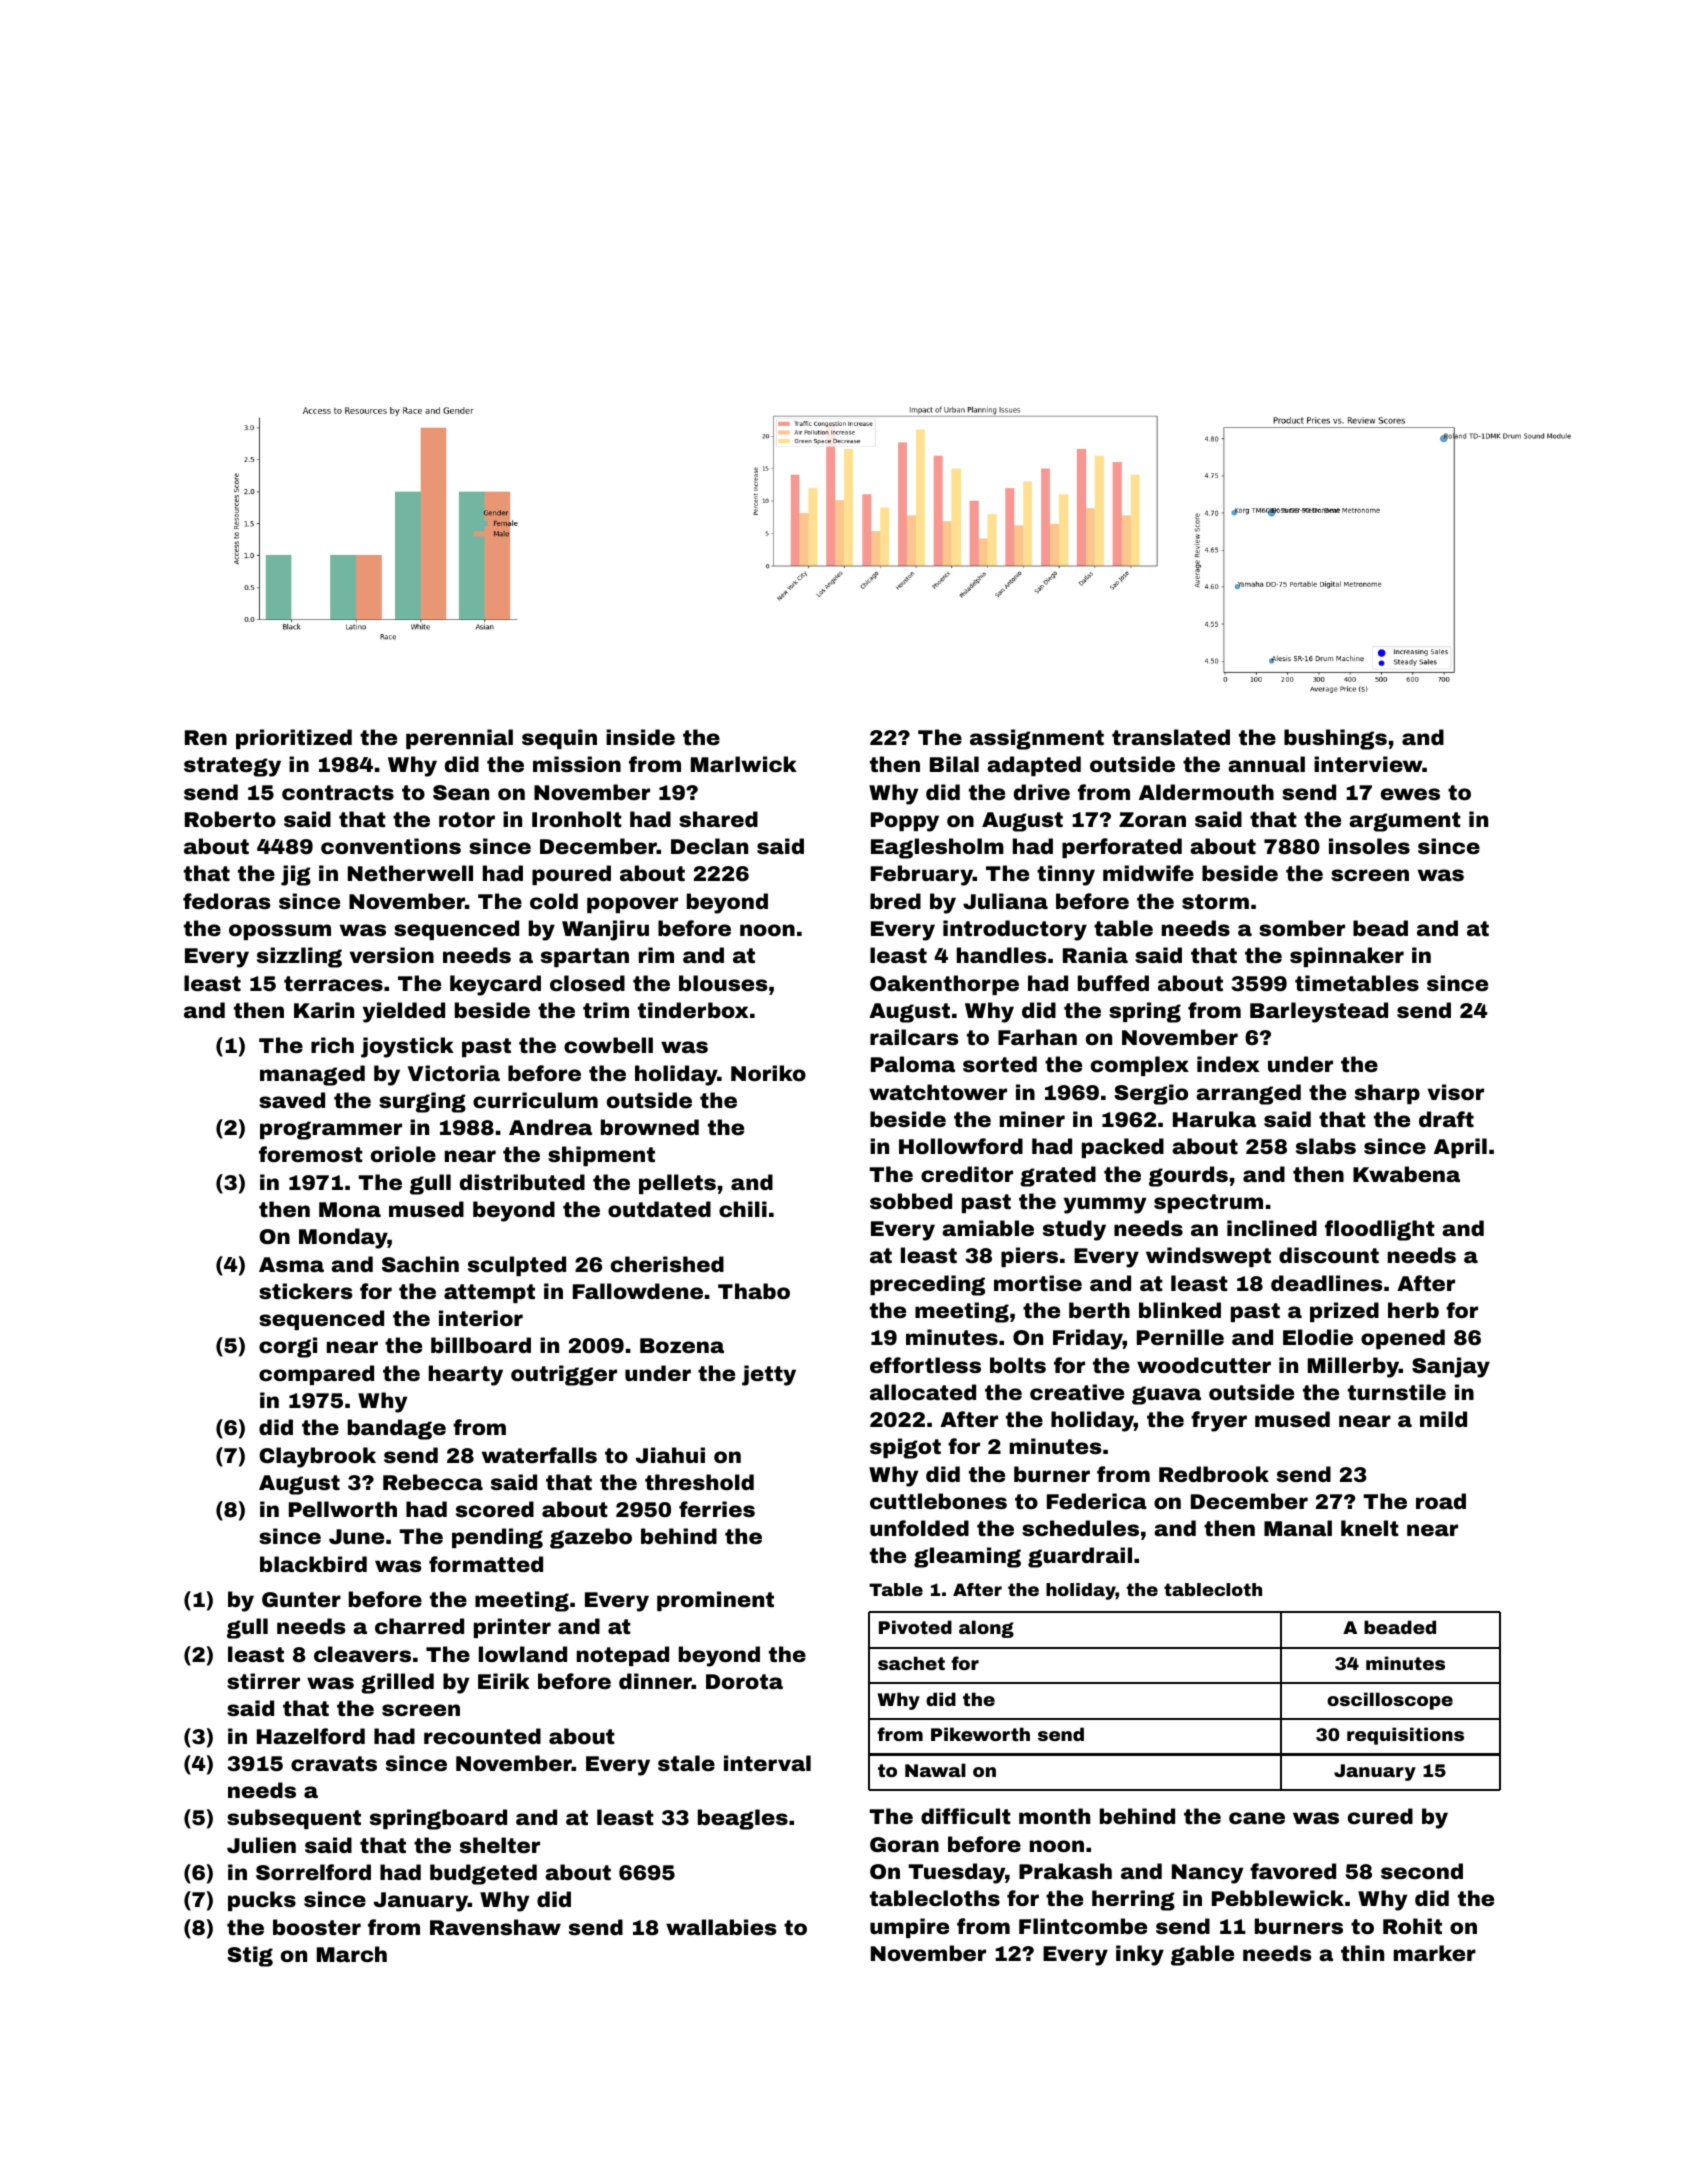 The image size is (1683, 2178). I want to click on dinner, so click(655, 1681).
